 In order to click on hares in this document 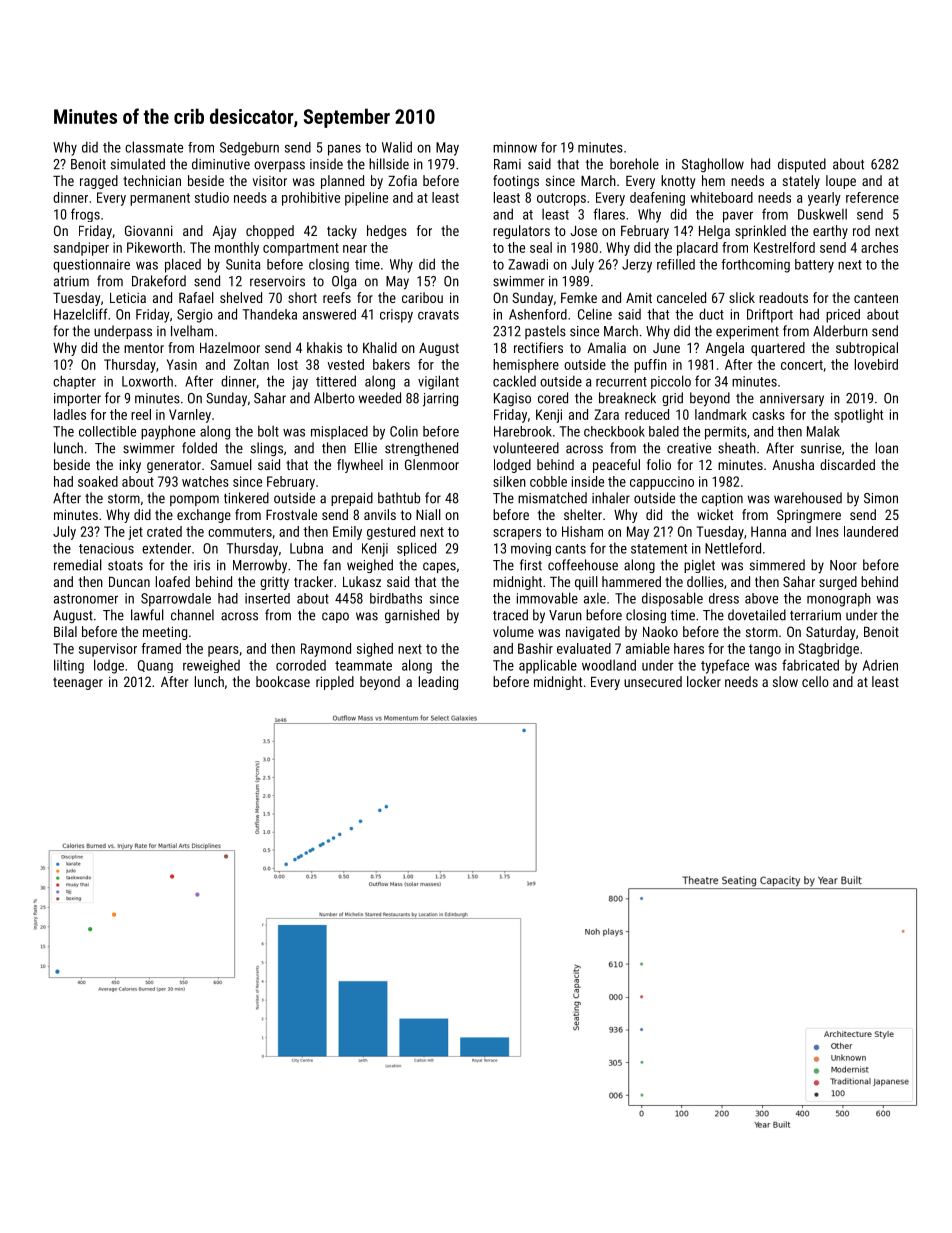, I will do `click(689, 648)`.
